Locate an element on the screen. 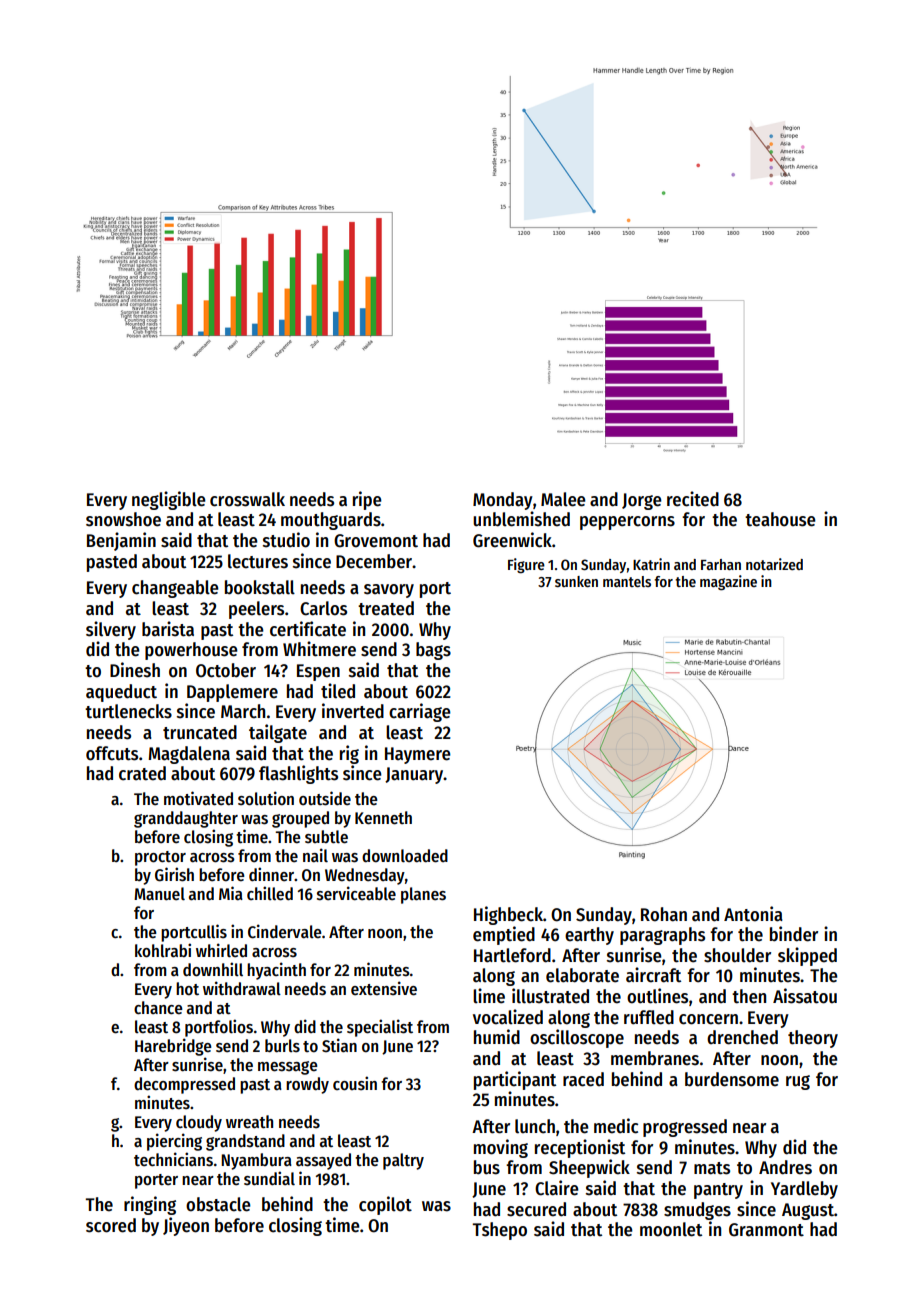 This screenshot has height=1308, width=924. Hartleford is located at coordinates (512, 955).
